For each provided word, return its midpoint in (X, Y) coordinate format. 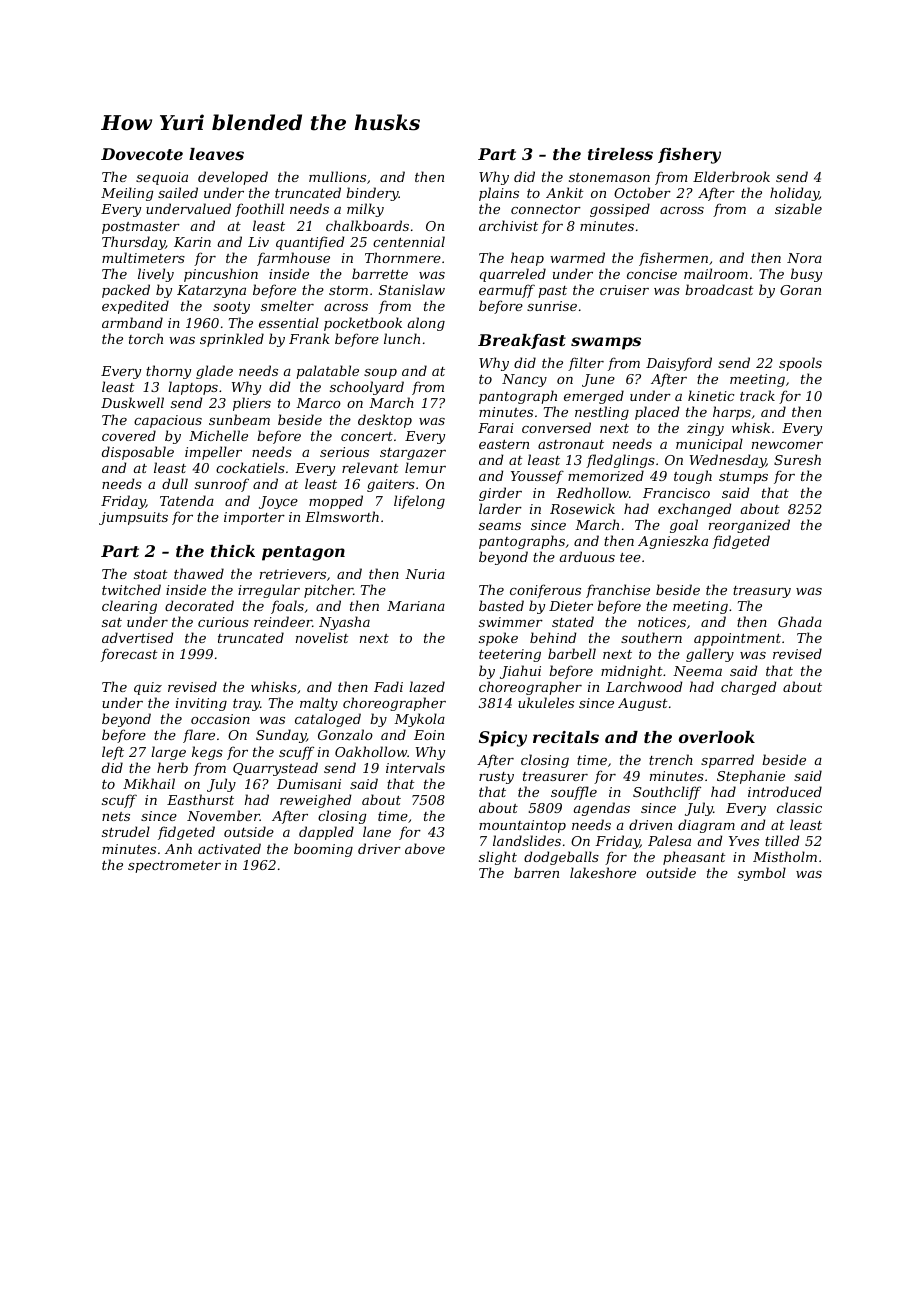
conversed (556, 427)
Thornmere (403, 257)
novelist (322, 637)
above (425, 848)
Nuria (425, 574)
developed (233, 178)
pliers (252, 404)
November (223, 815)
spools (800, 364)
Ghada (800, 621)
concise (652, 274)
